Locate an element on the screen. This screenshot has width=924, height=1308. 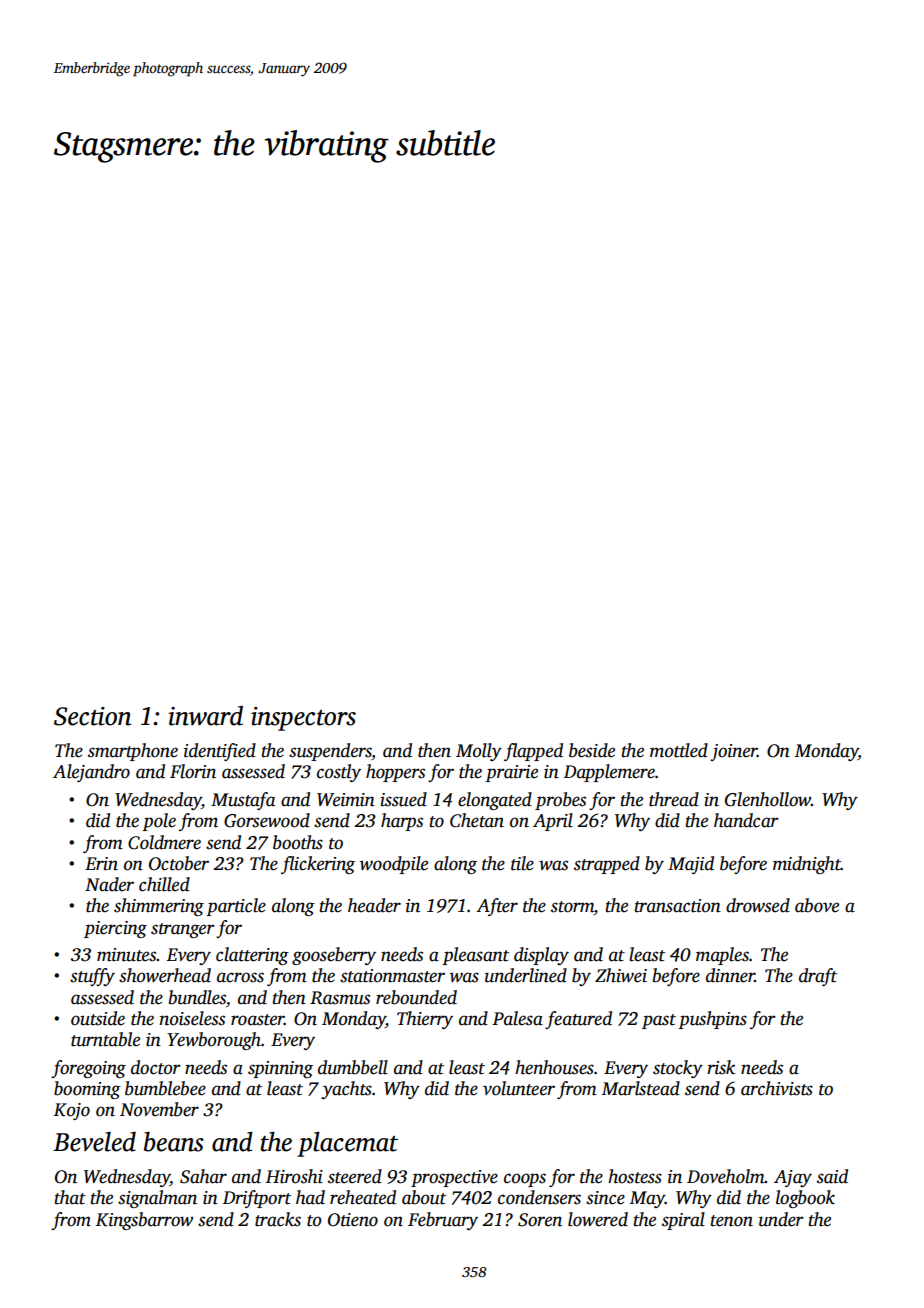
that is located at coordinates (70, 1197).
